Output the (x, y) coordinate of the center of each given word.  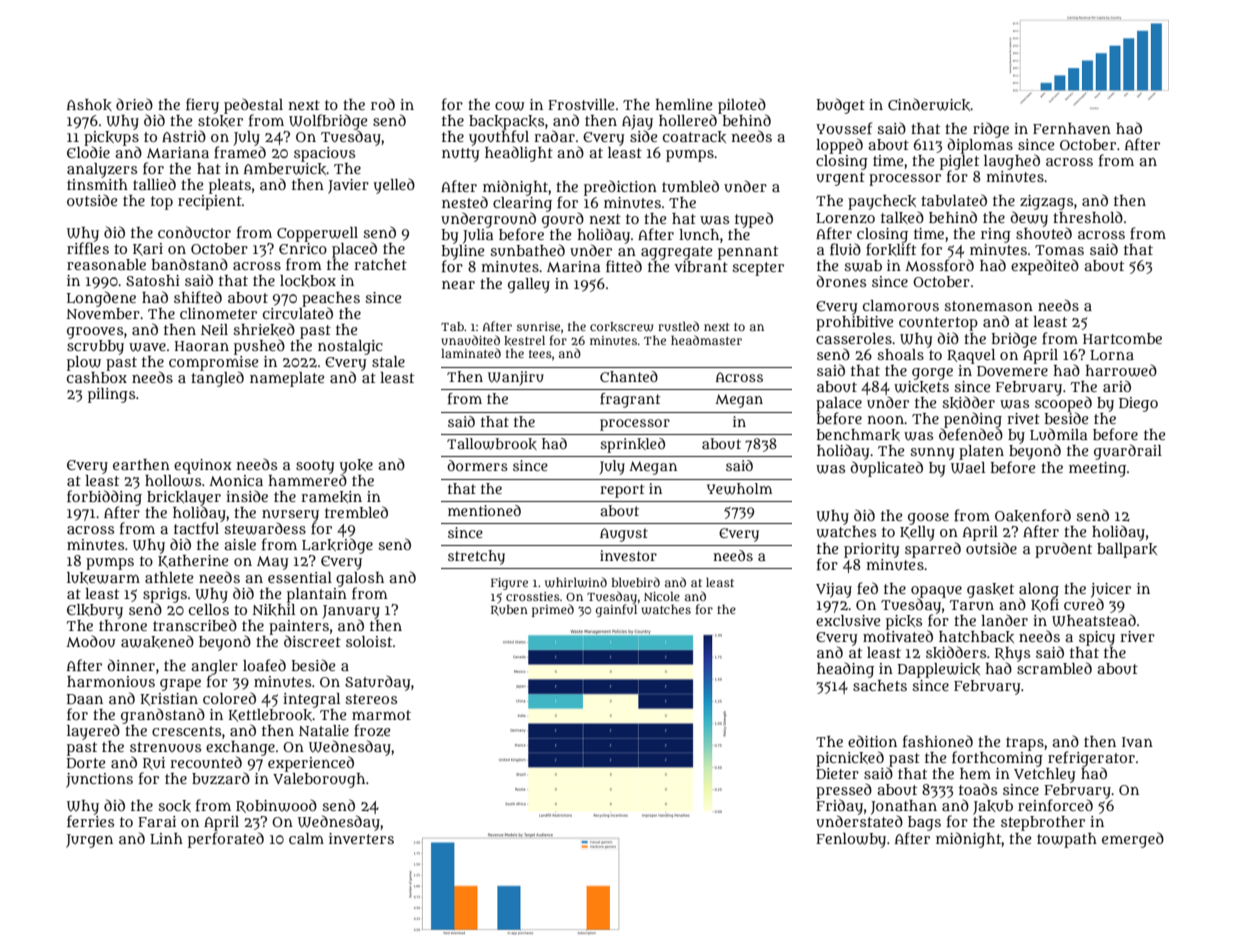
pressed (844, 791)
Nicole (662, 596)
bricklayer (184, 498)
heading (845, 670)
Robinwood (276, 806)
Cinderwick (929, 104)
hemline (683, 104)
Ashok (89, 105)
